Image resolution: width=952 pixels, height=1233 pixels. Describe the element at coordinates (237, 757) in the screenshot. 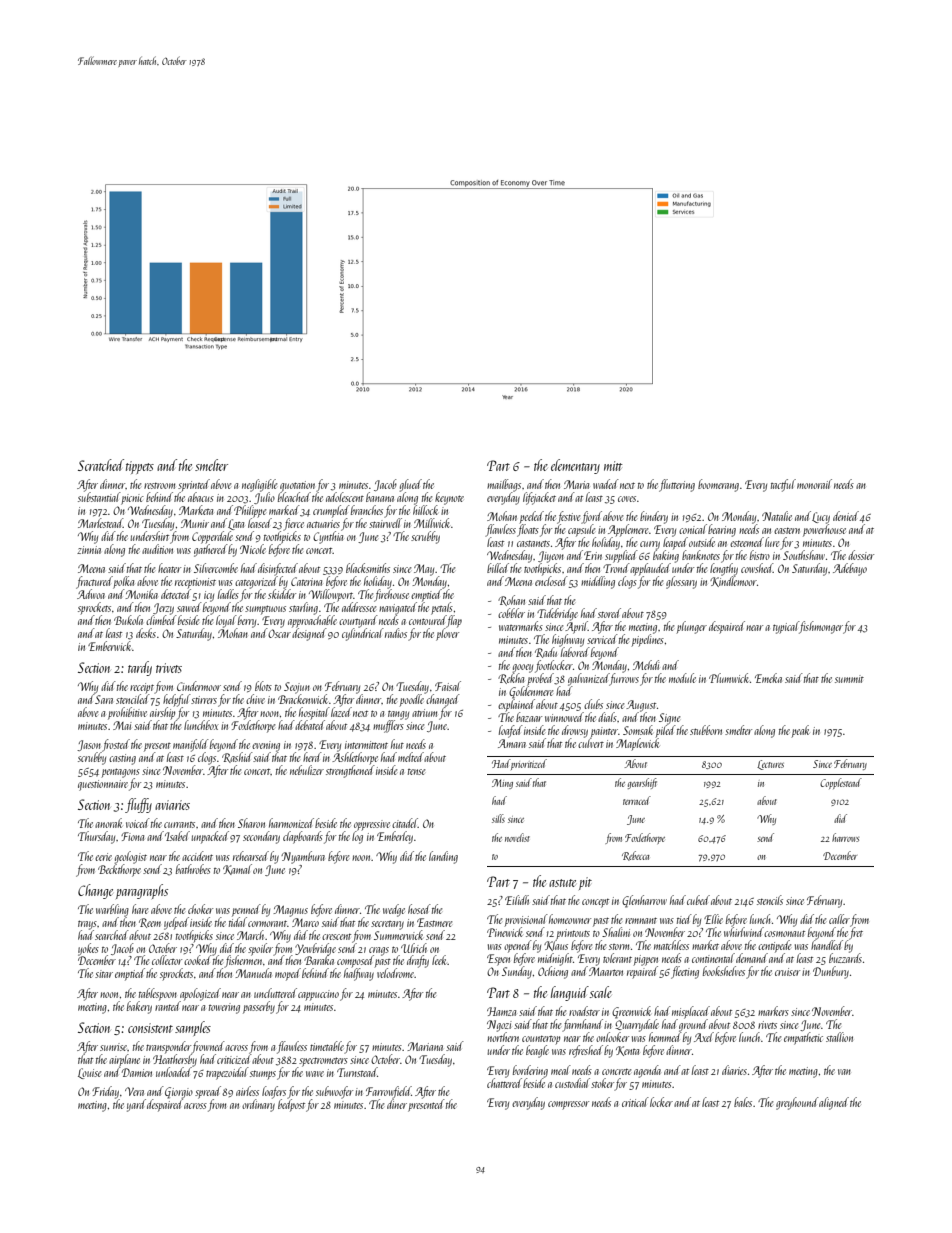

I see `Rashid` at that location.
